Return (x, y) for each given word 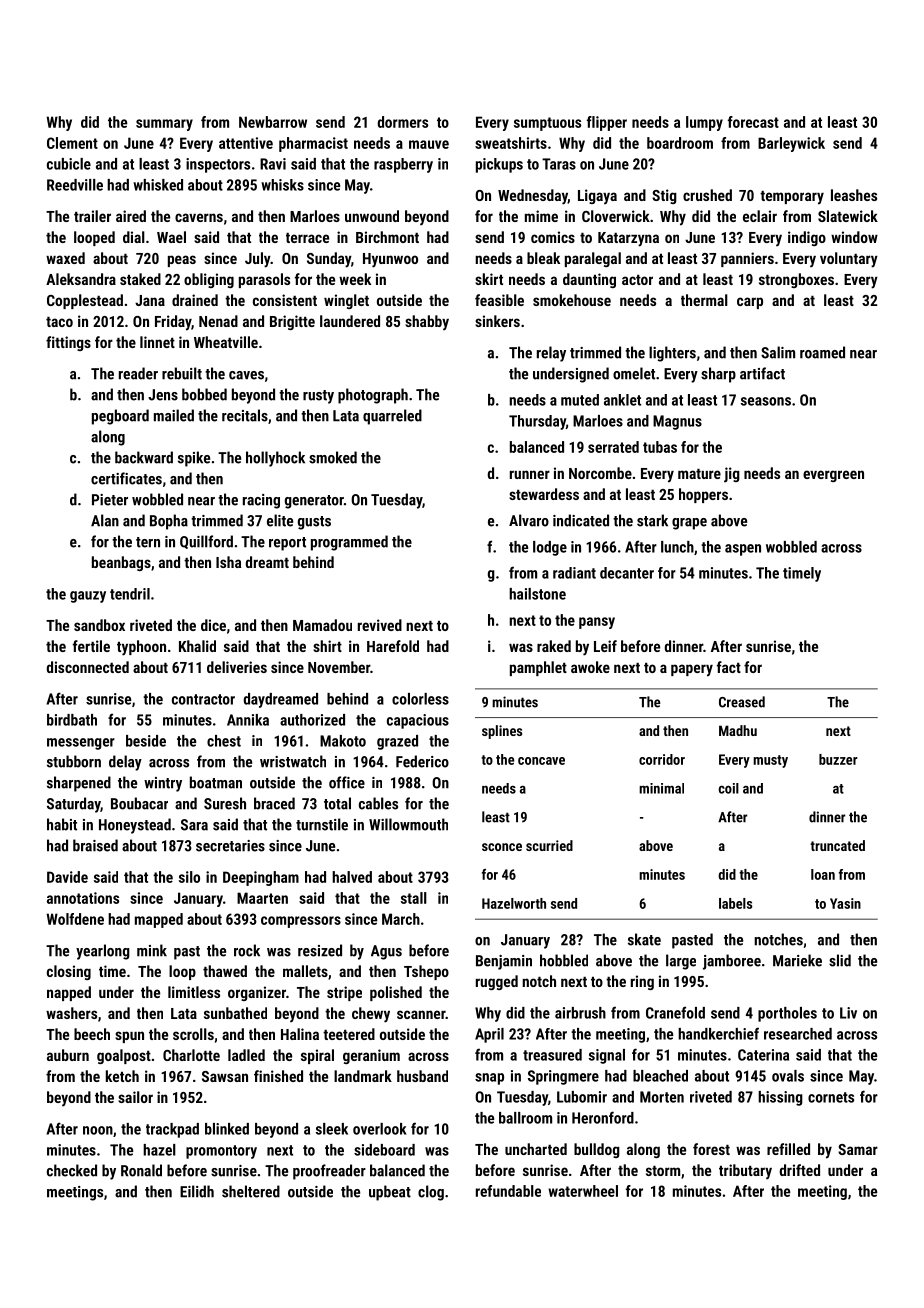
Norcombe (600, 473)
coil (729, 788)
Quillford (206, 542)
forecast (753, 122)
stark (652, 520)
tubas (660, 447)
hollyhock (275, 459)
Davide (67, 877)
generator (314, 502)
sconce (502, 847)
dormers (403, 122)
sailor (135, 1097)
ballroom (525, 1118)
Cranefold (675, 1012)
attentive (246, 143)
